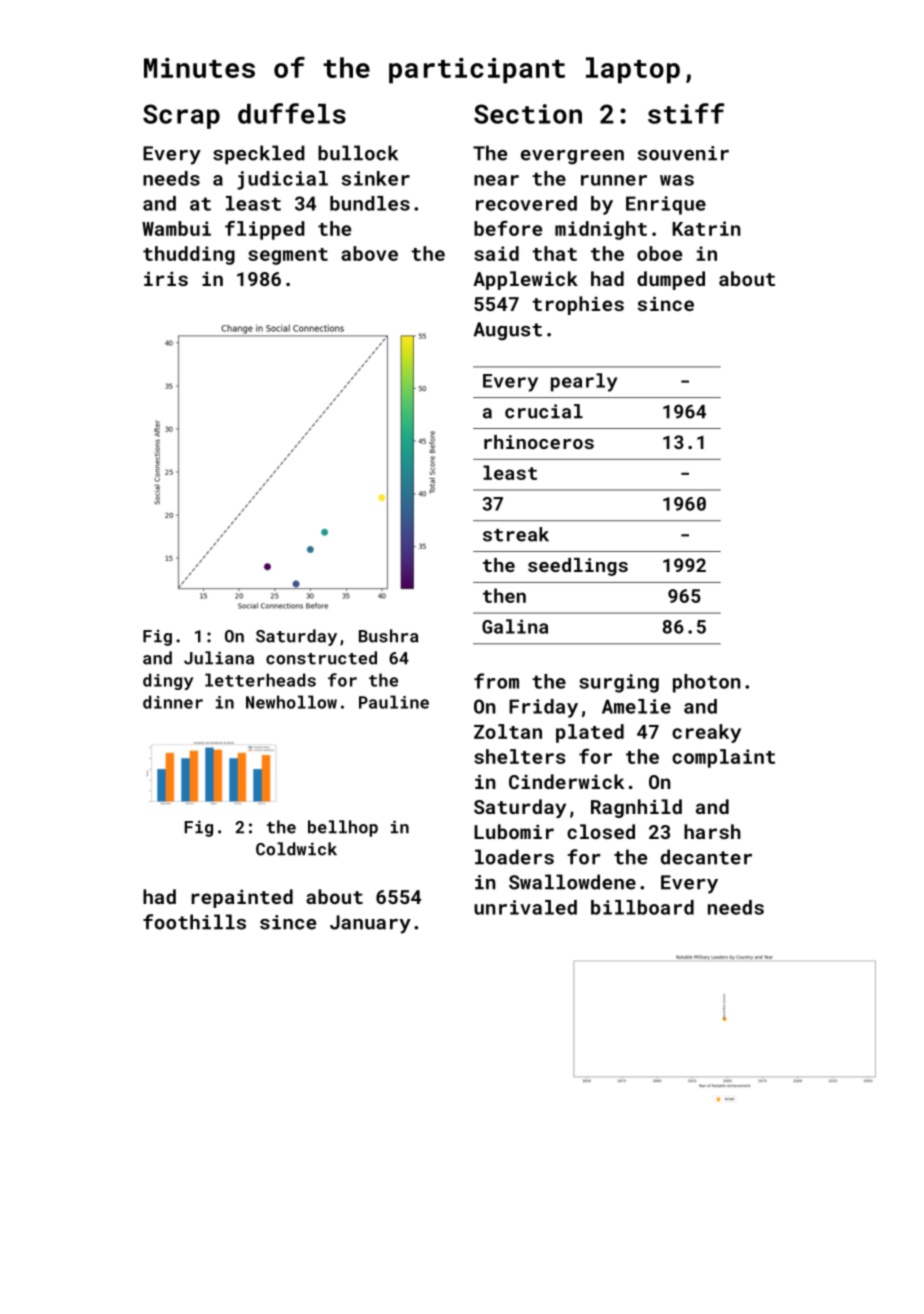  What do you see at coordinates (723, 758) in the screenshot?
I see `complaint` at bounding box center [723, 758].
